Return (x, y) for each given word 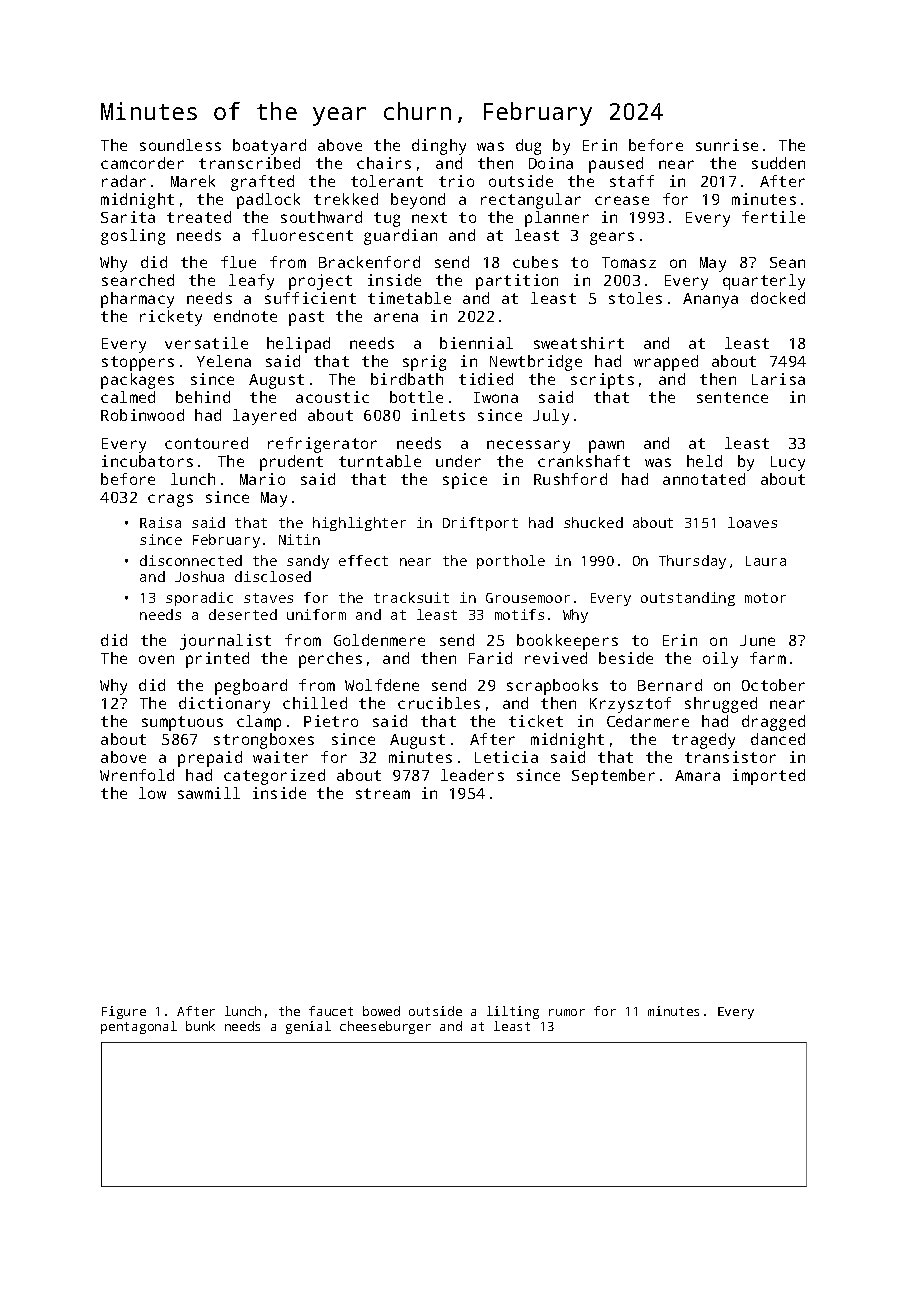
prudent (291, 463)
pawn (606, 446)
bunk (200, 1026)
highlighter (359, 524)
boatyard (269, 147)
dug (528, 147)
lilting (513, 1012)
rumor (567, 1012)
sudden (778, 163)
